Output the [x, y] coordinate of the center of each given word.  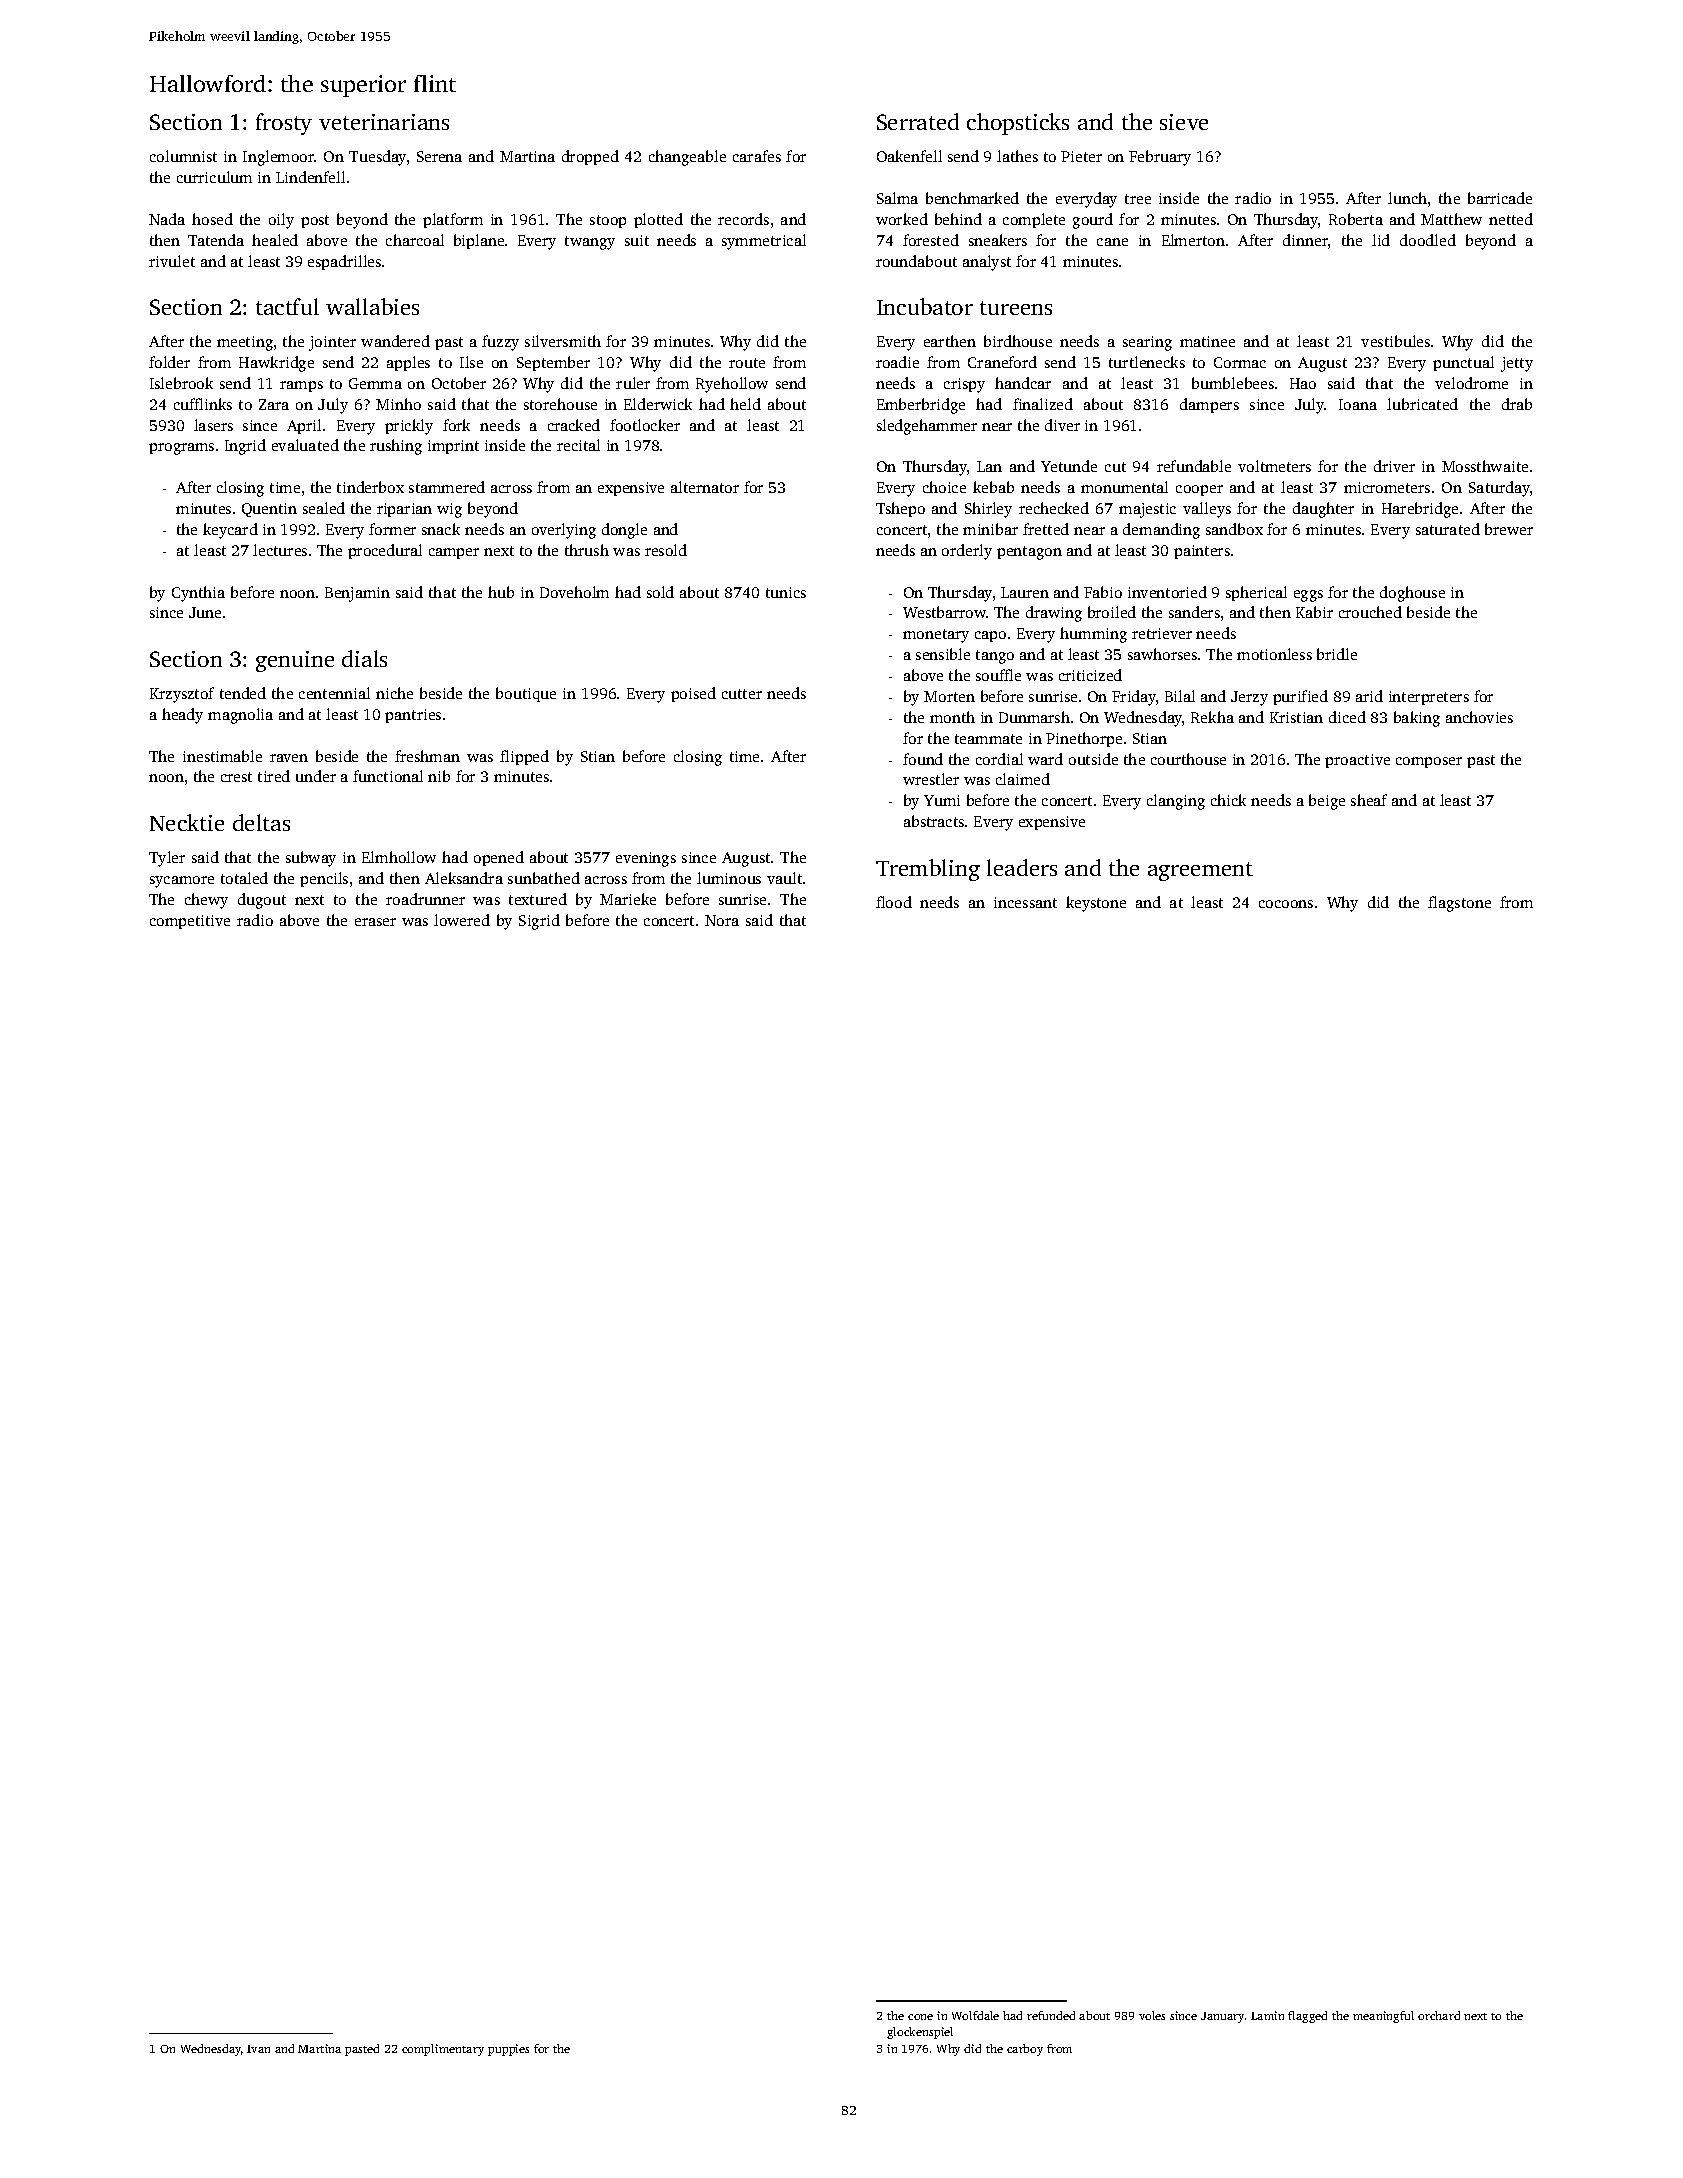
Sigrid [539, 922]
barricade [1500, 198]
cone [920, 2017]
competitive [190, 922]
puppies [508, 2050]
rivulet [172, 261]
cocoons [1286, 904]
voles [1152, 2015]
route [747, 363]
